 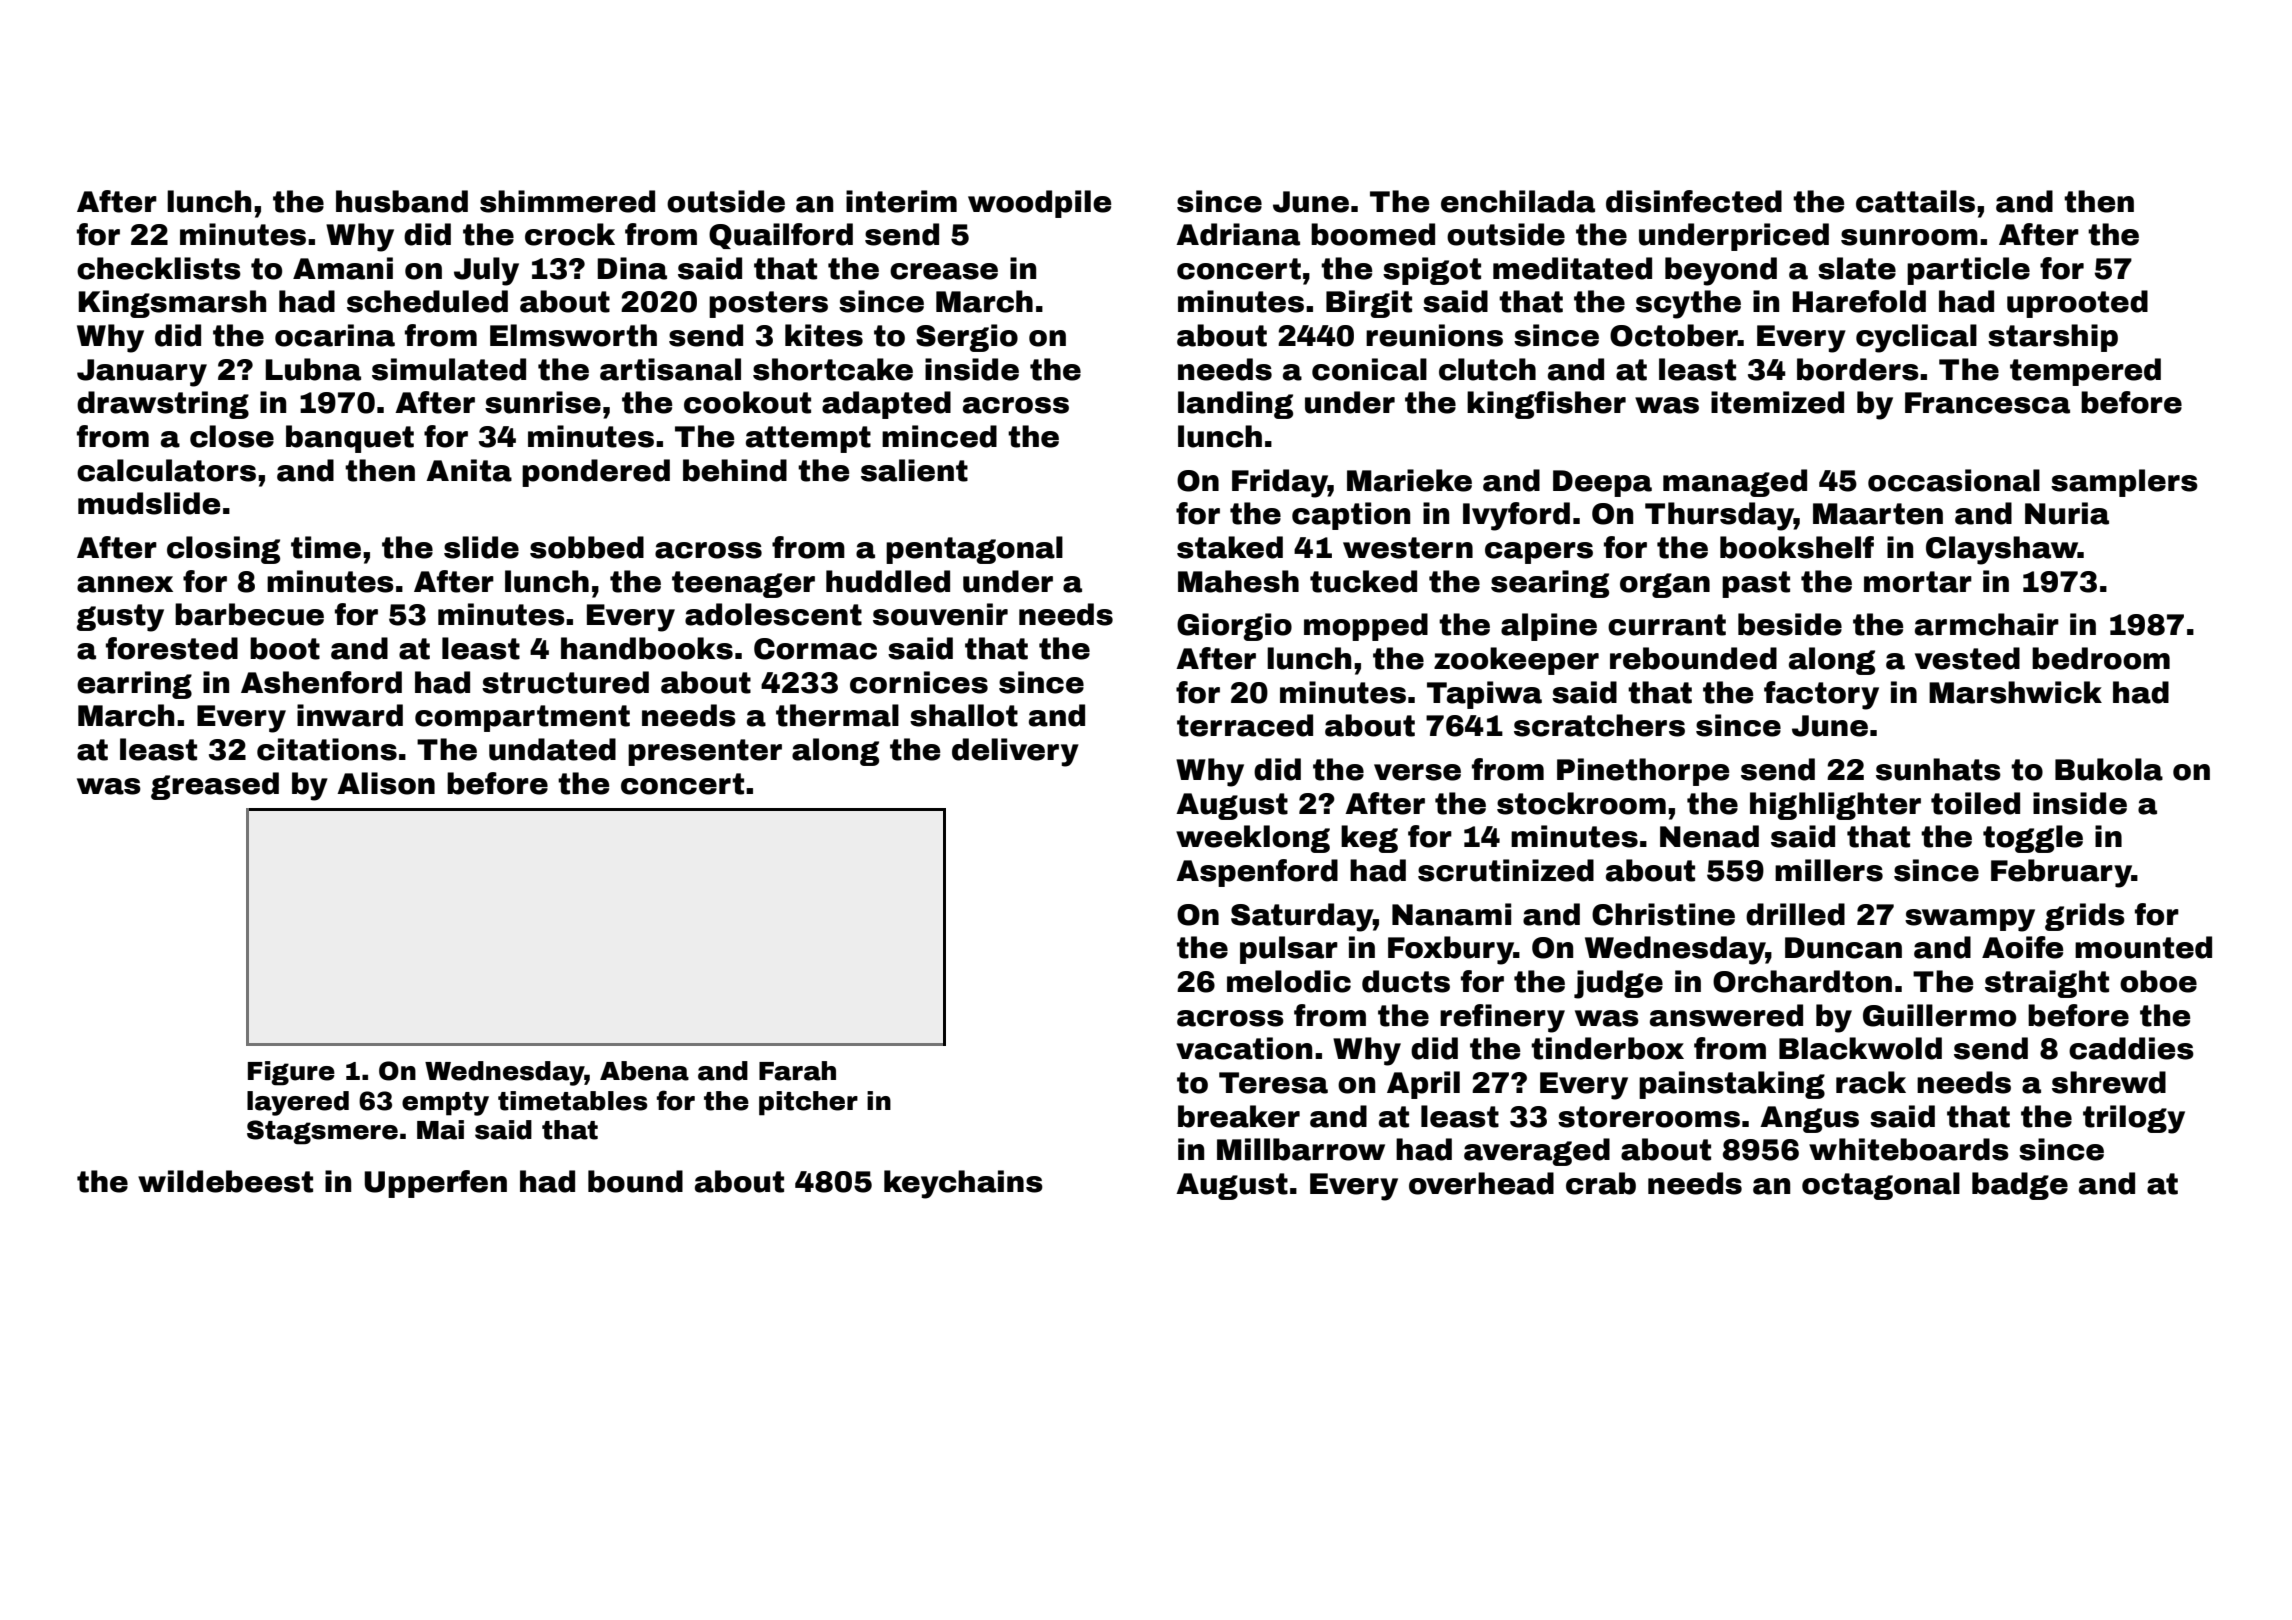 What do you see at coordinates (2002, 550) in the page?
I see `Clayshaw` at bounding box center [2002, 550].
